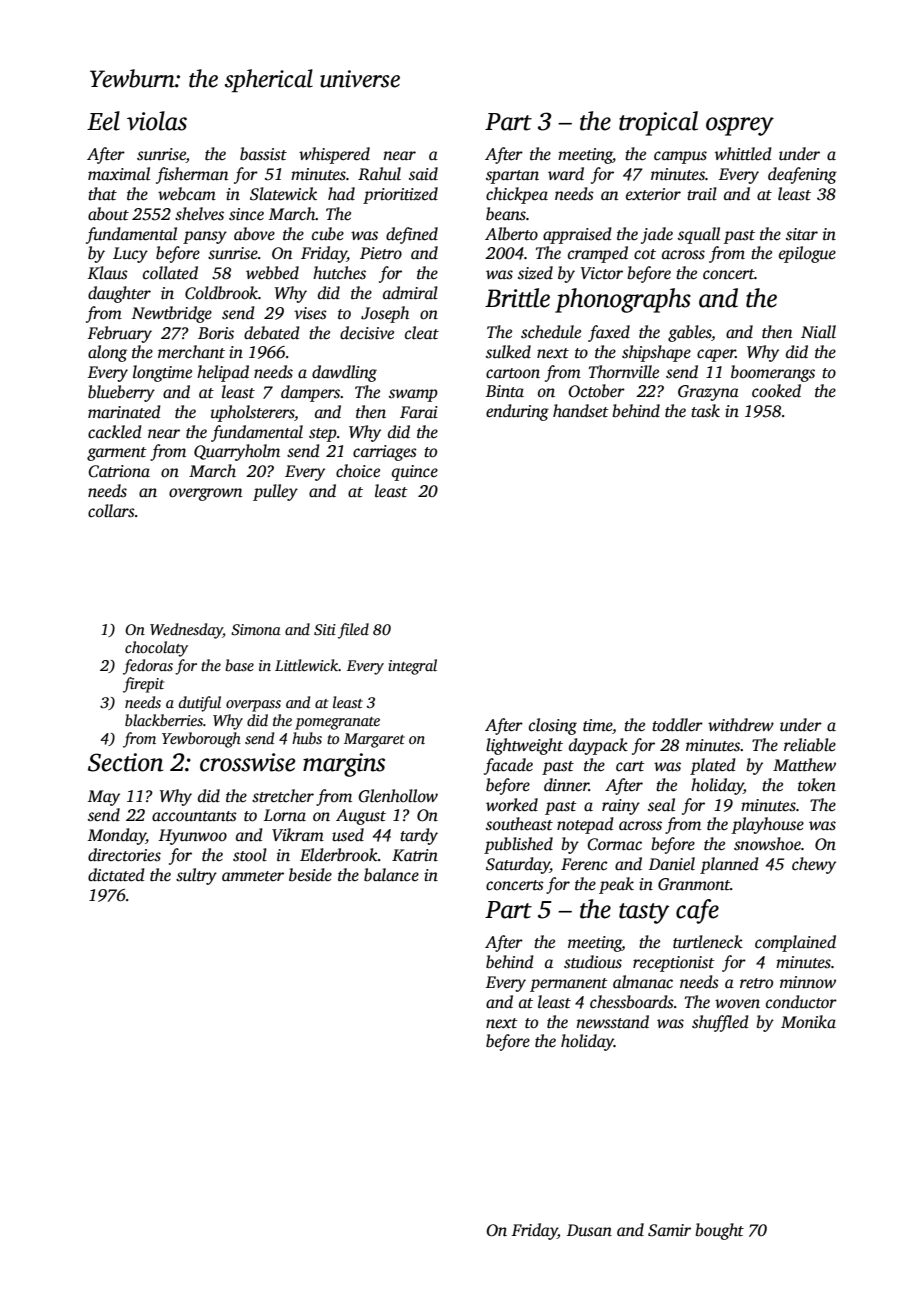 The height and width of the screenshot is (1311, 924). Describe the element at coordinates (720, 1023) in the screenshot. I see `shuffled` at that location.
